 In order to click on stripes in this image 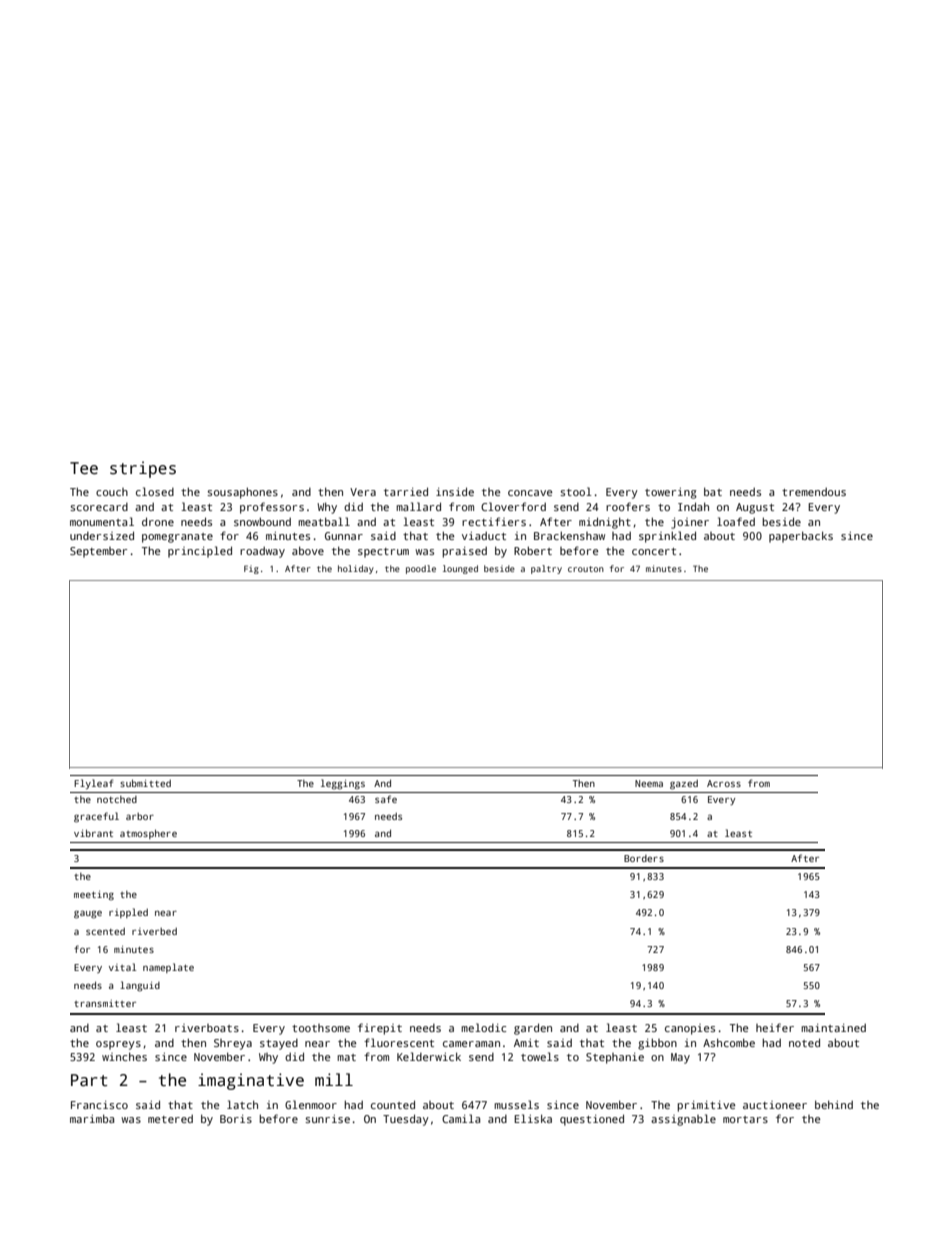, I will do `click(143, 469)`.
